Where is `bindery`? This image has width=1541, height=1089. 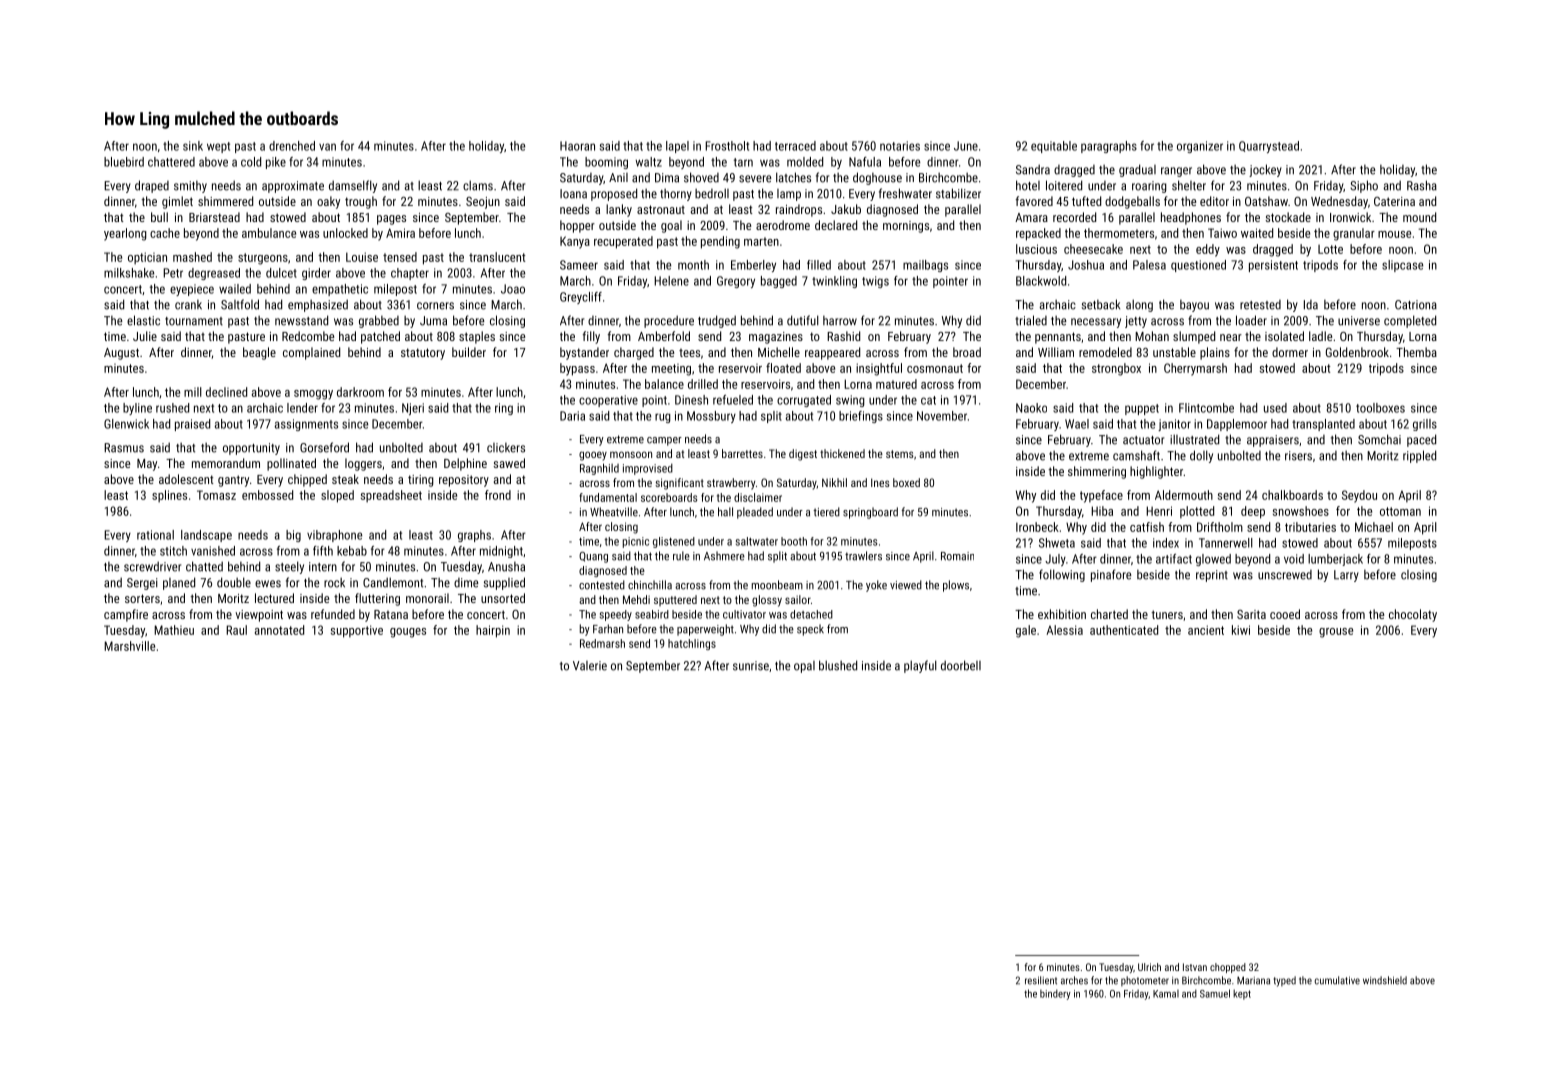
bindery is located at coordinates (1055, 994).
